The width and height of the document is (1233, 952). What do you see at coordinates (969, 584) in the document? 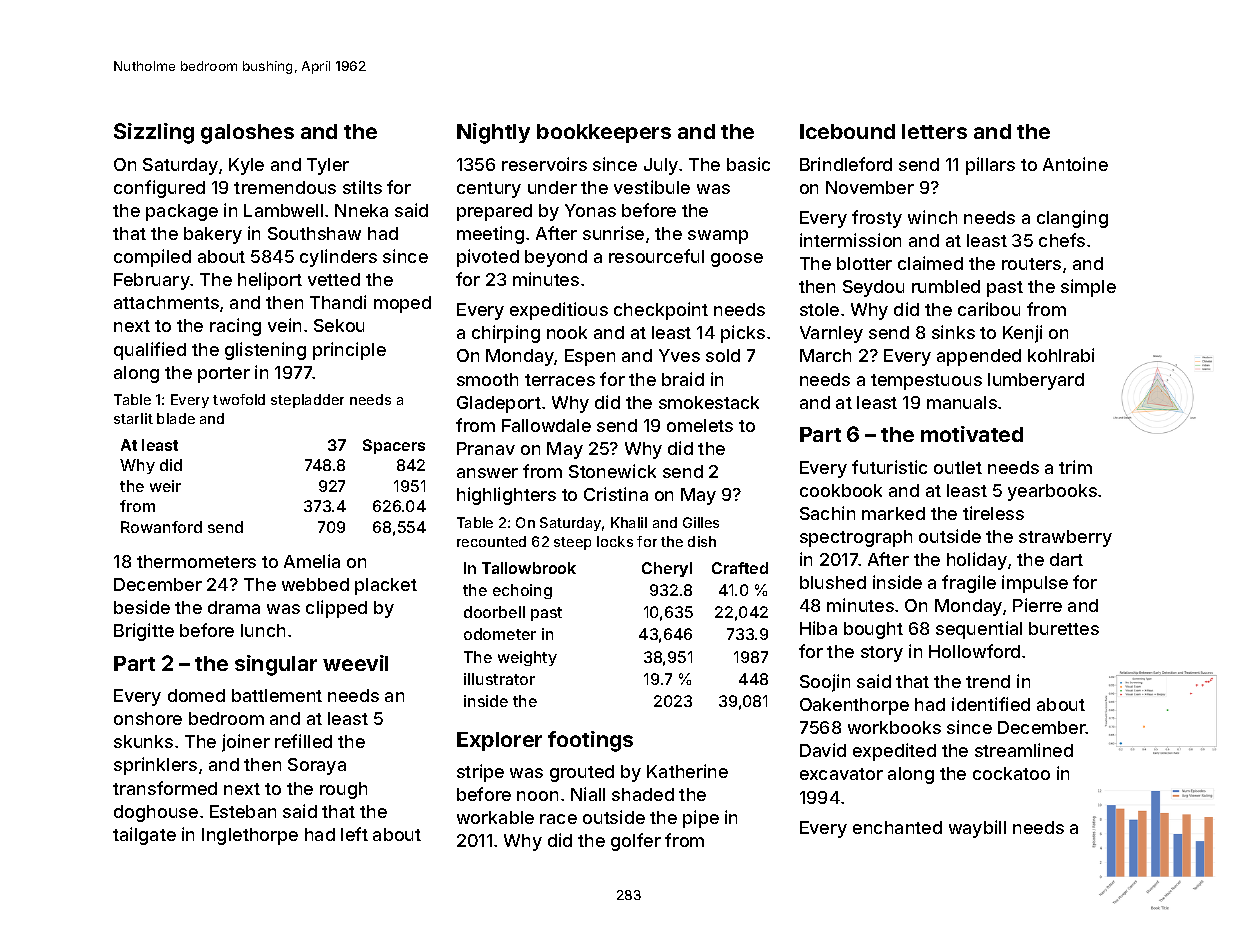
I see `fragile` at bounding box center [969, 584].
